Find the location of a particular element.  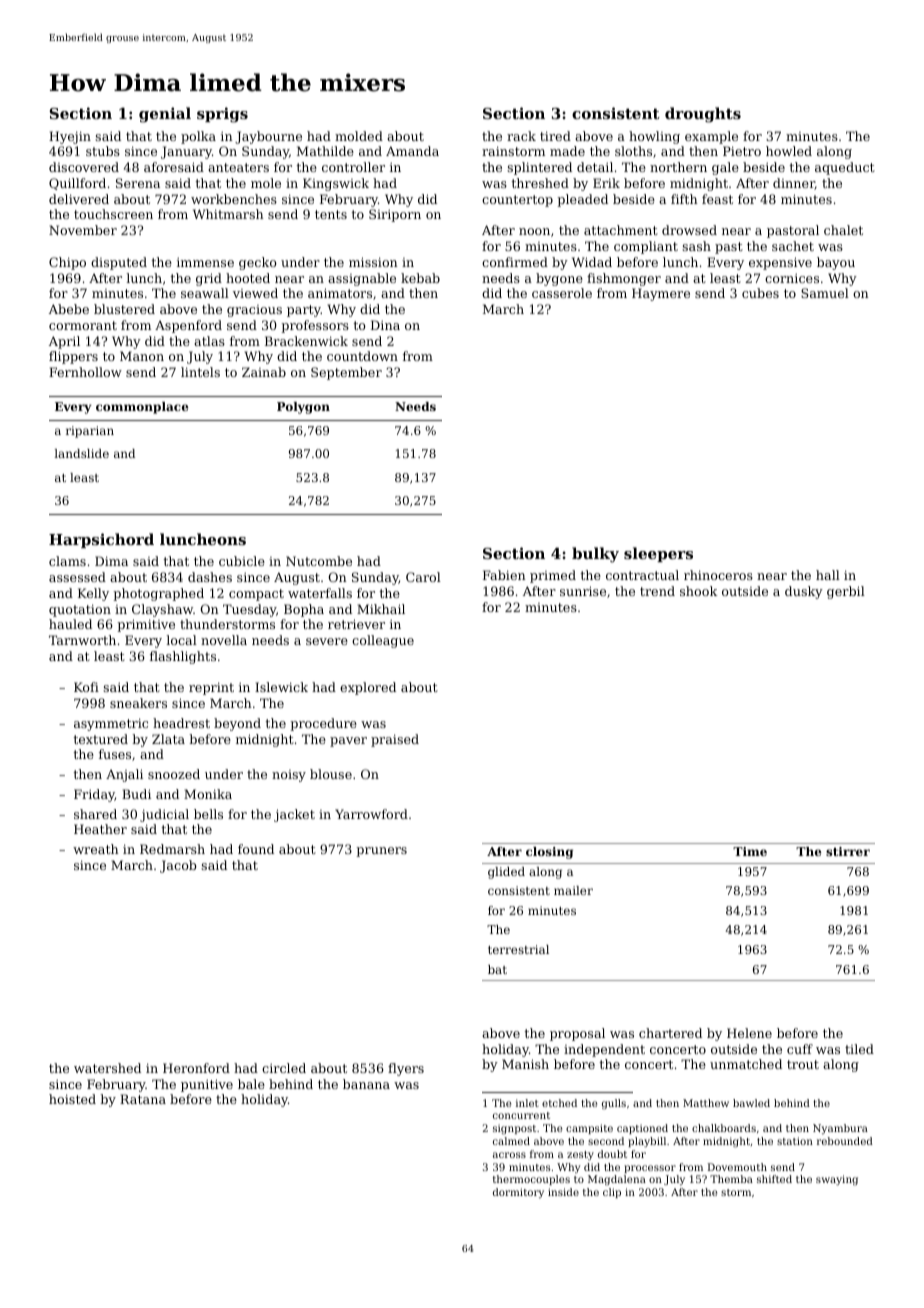

Ratana is located at coordinates (143, 1099).
